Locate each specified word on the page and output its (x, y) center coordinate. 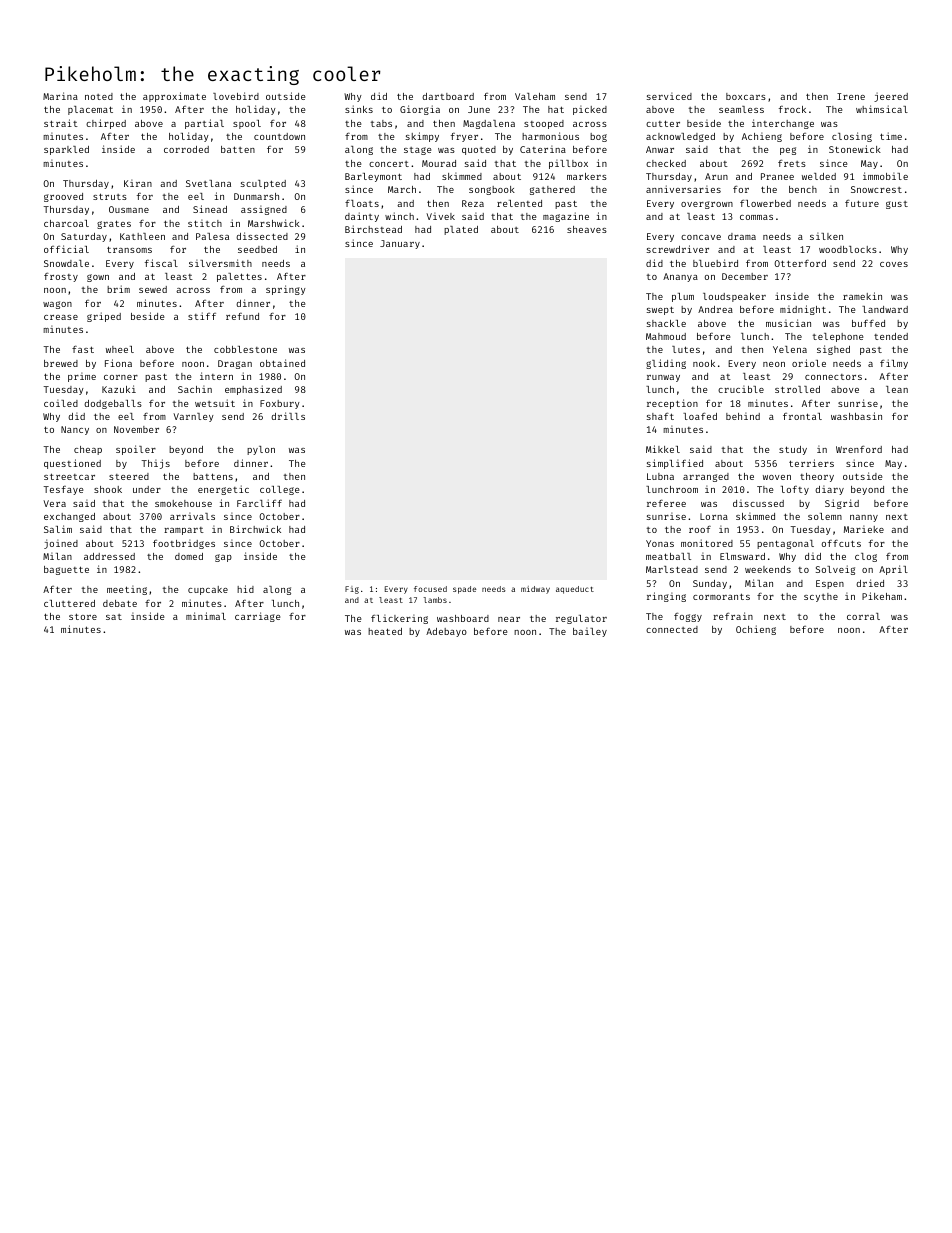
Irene (851, 96)
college (279, 490)
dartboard (448, 96)
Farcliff (259, 503)
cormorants (721, 596)
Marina (60, 96)
